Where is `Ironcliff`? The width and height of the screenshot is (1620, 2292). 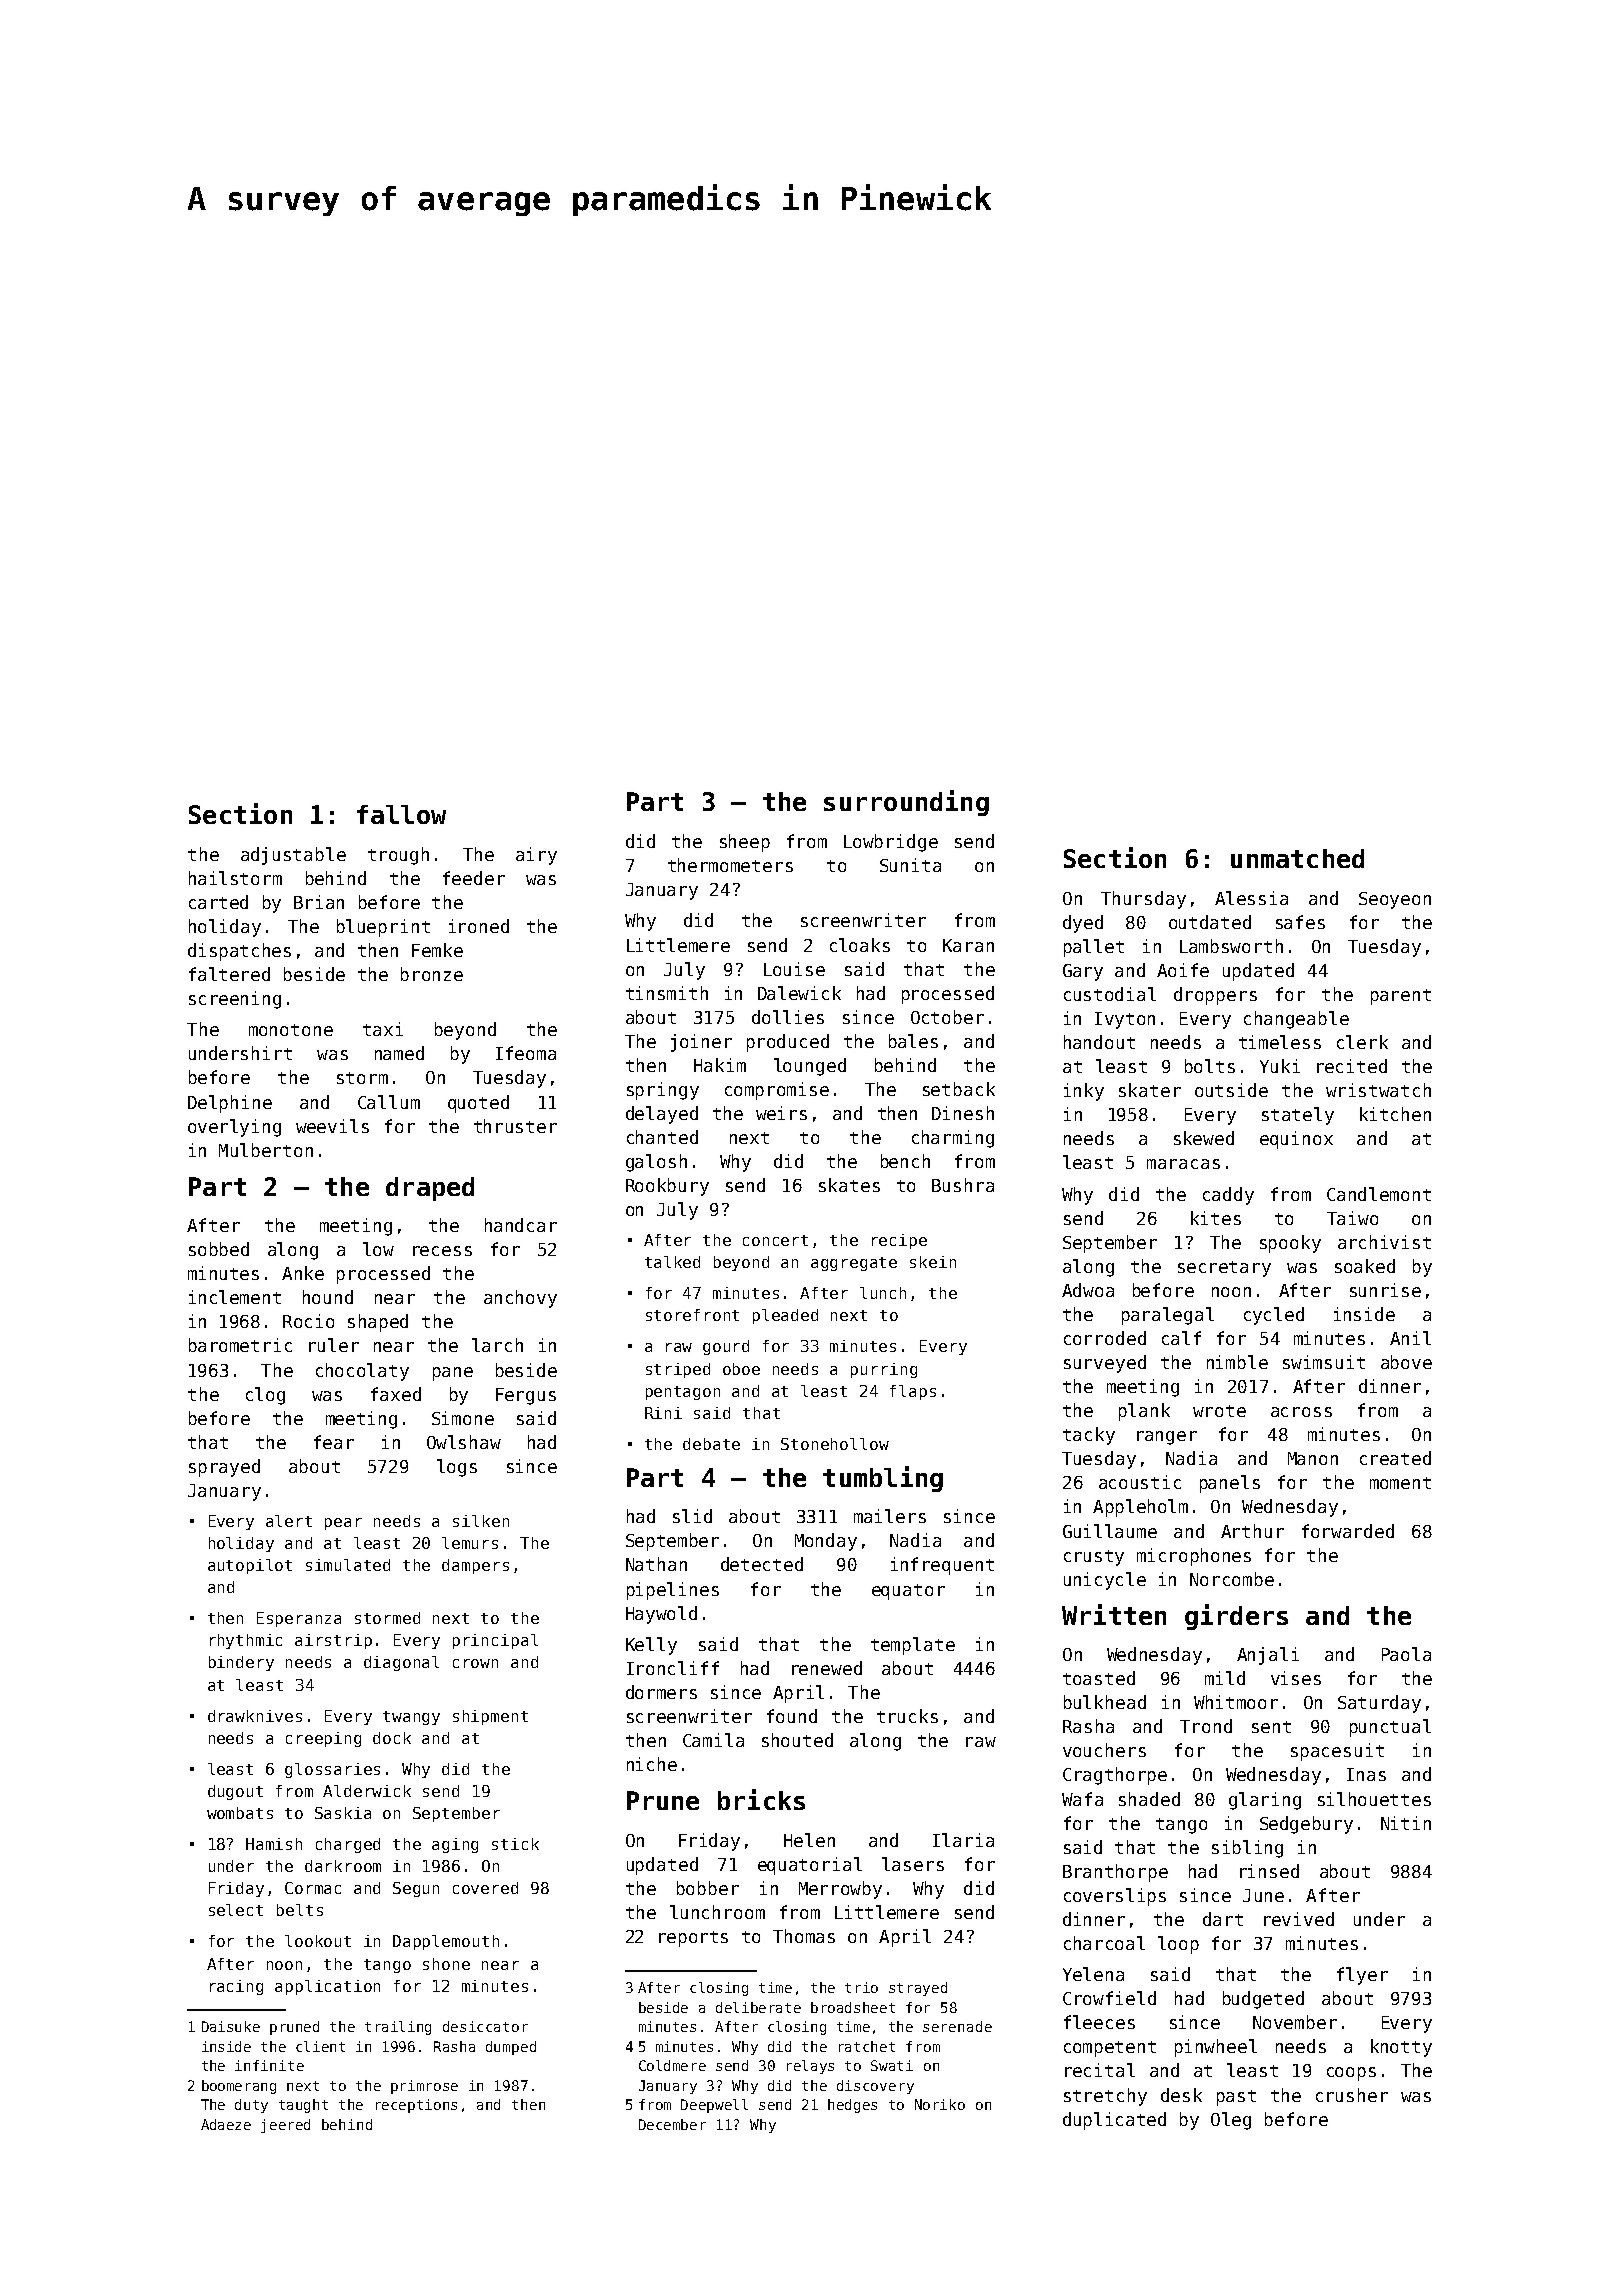
Ironcliff is located at coordinates (673, 1668).
